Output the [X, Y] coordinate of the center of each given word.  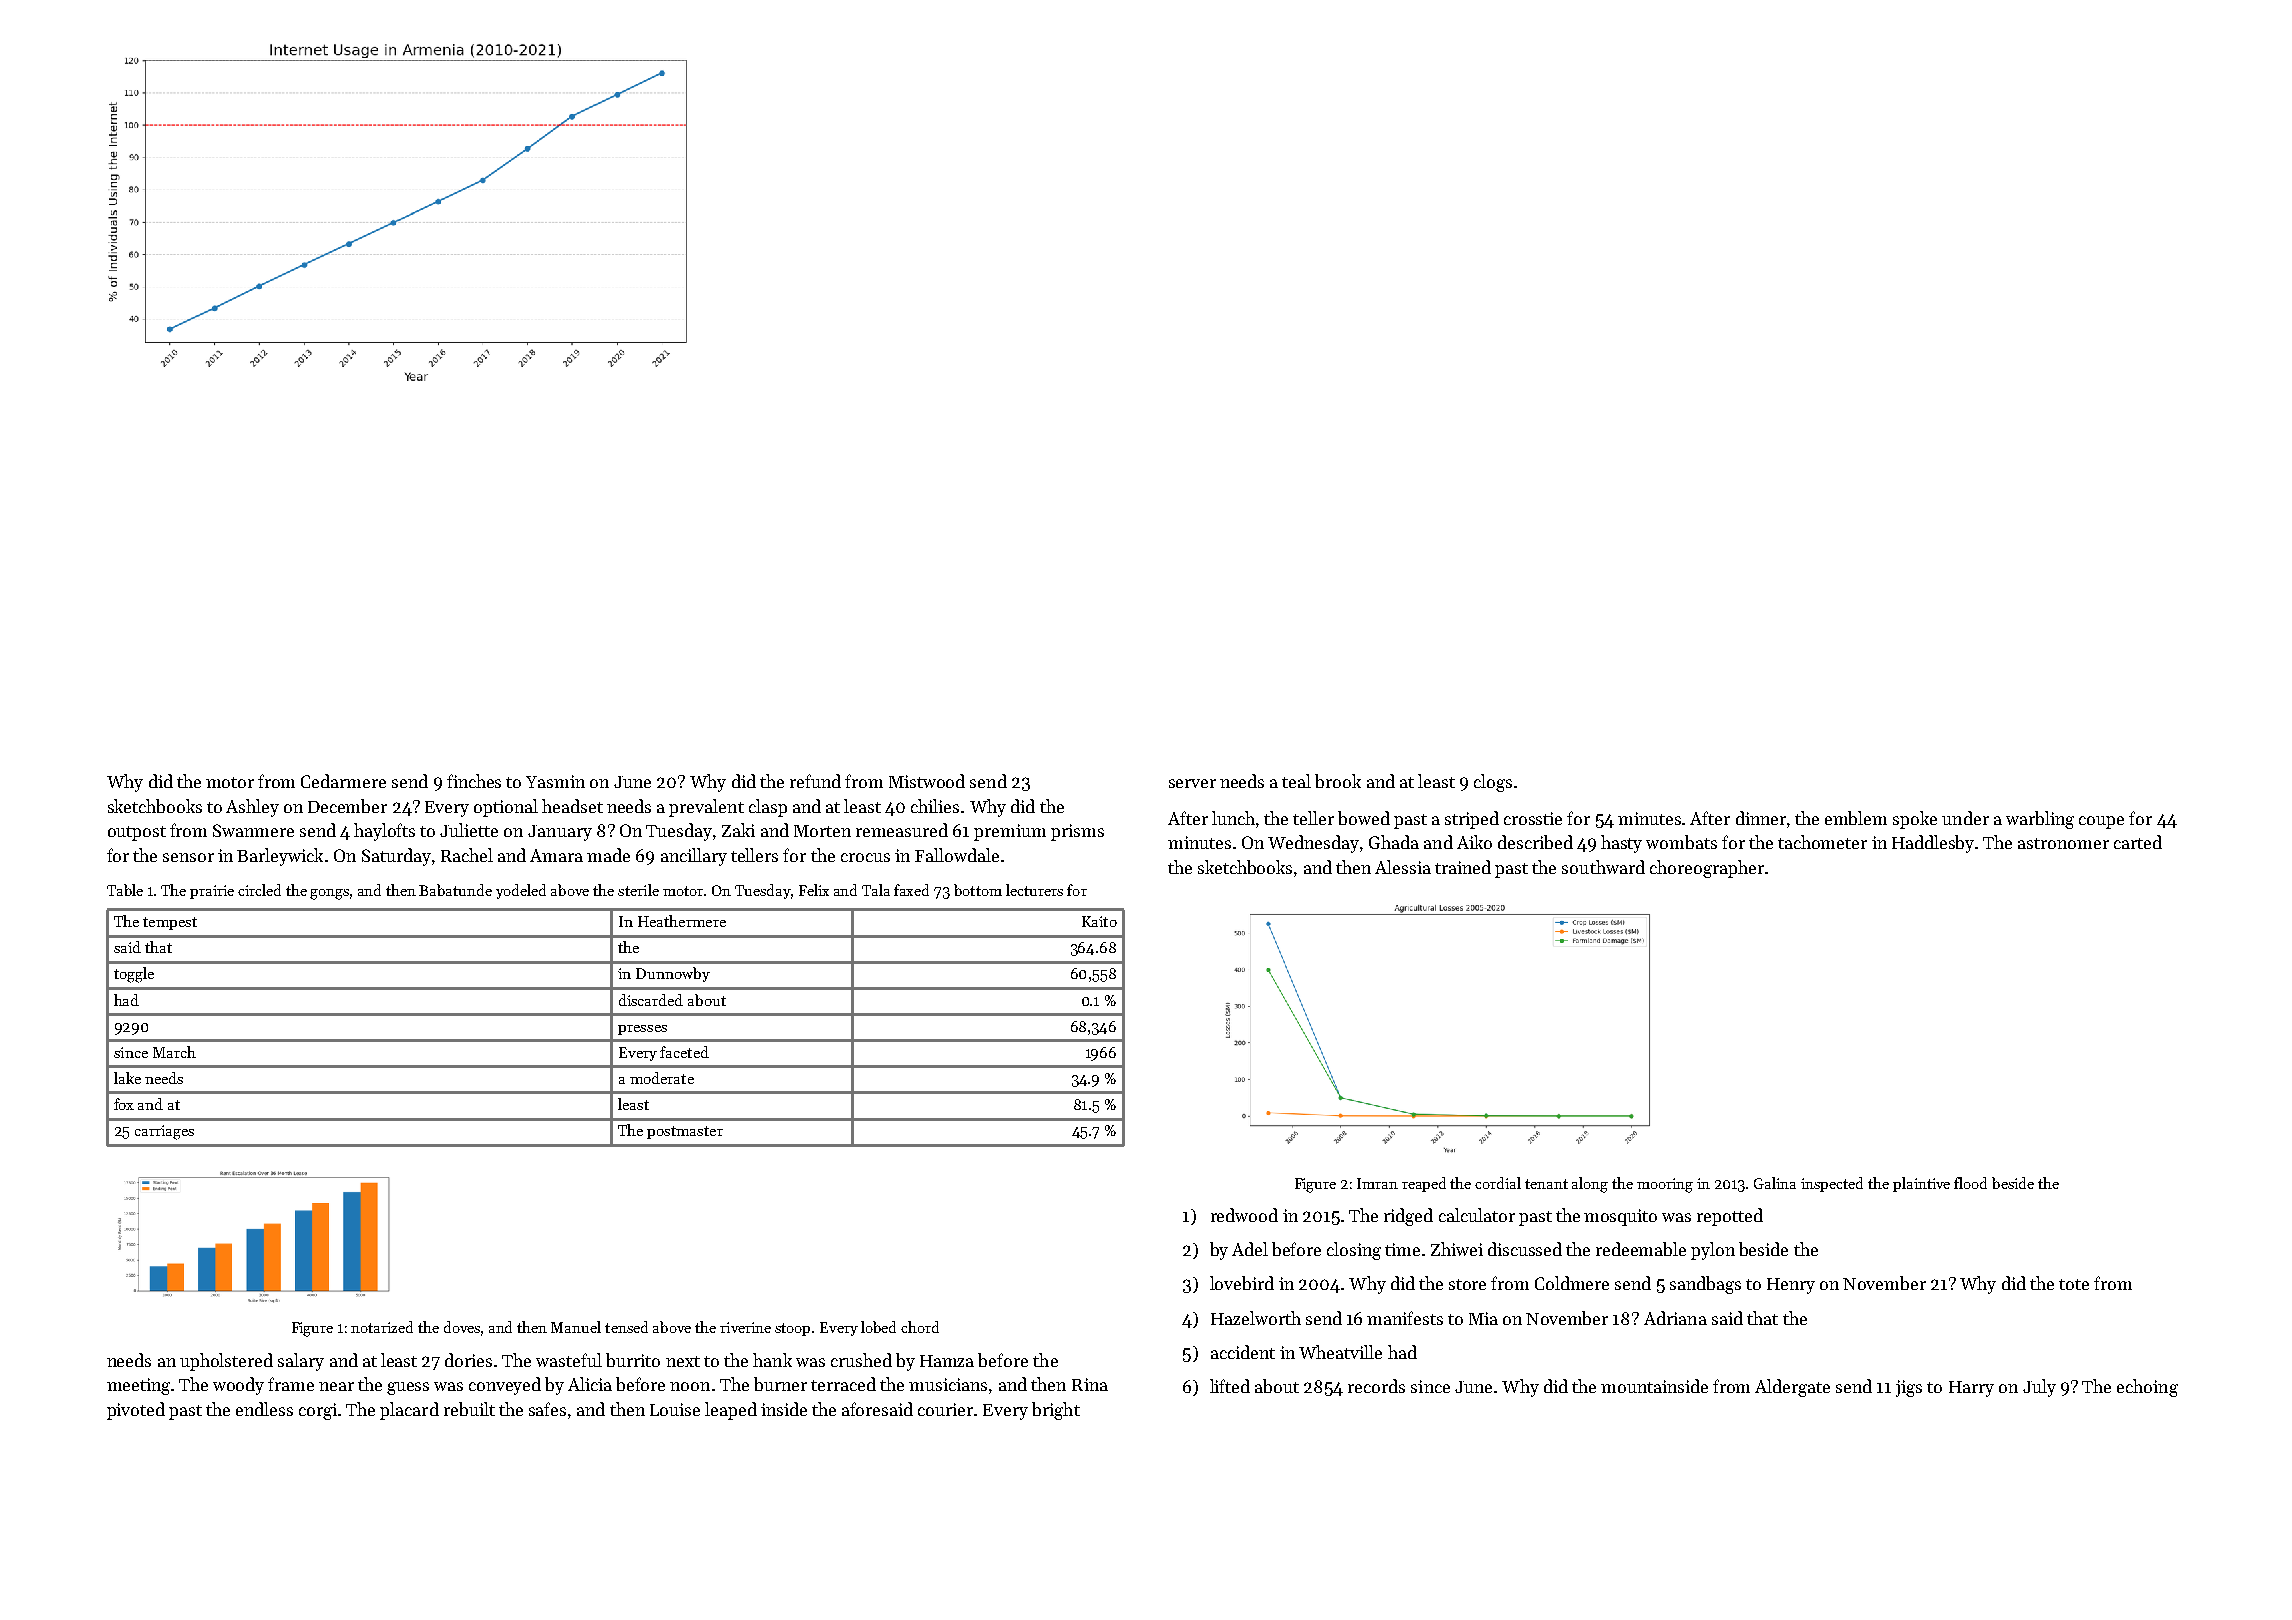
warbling [2040, 820]
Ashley [252, 808]
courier [945, 1409]
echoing [2147, 1388]
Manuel [576, 1327]
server [1192, 783]
